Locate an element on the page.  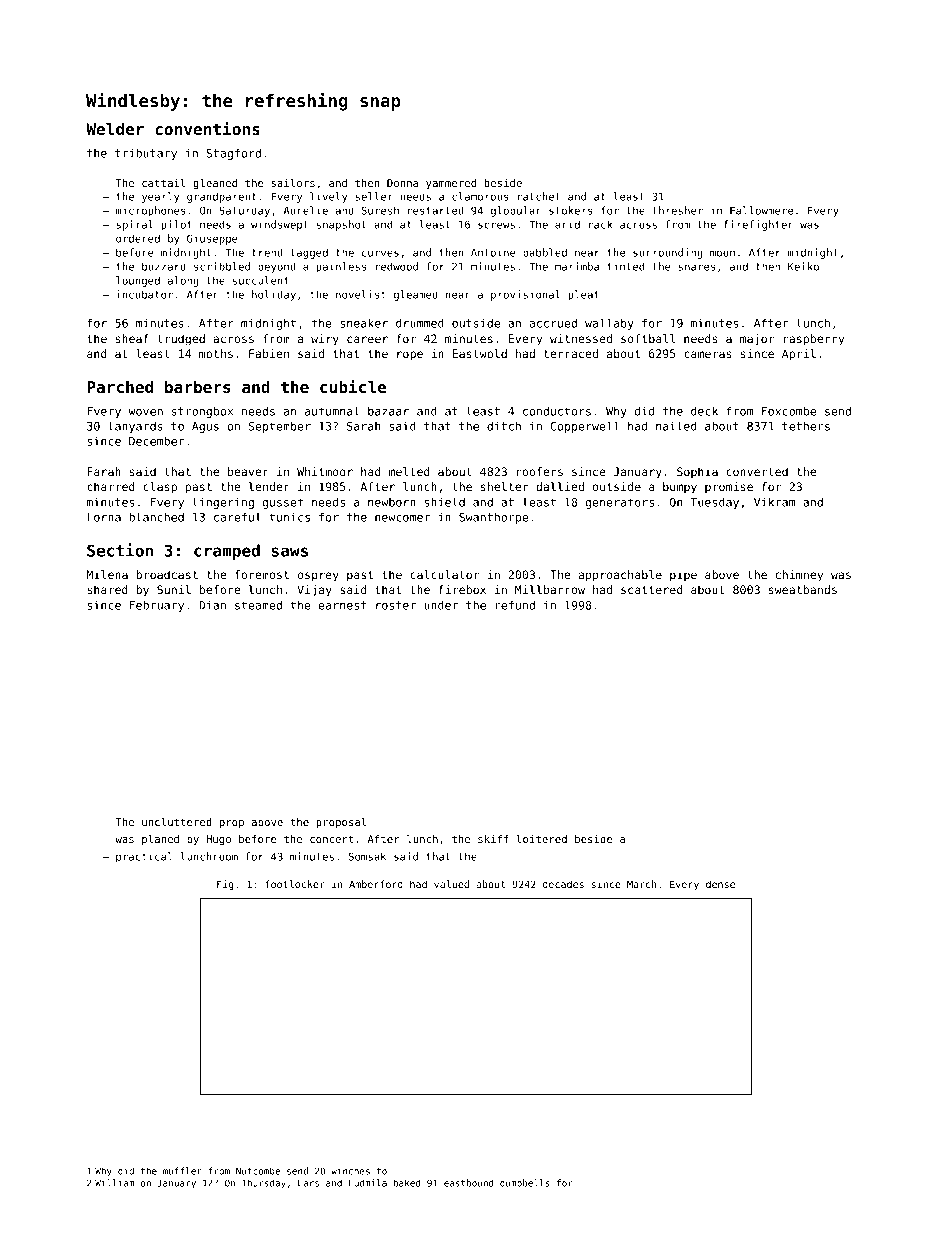
roster is located at coordinates (396, 605).
